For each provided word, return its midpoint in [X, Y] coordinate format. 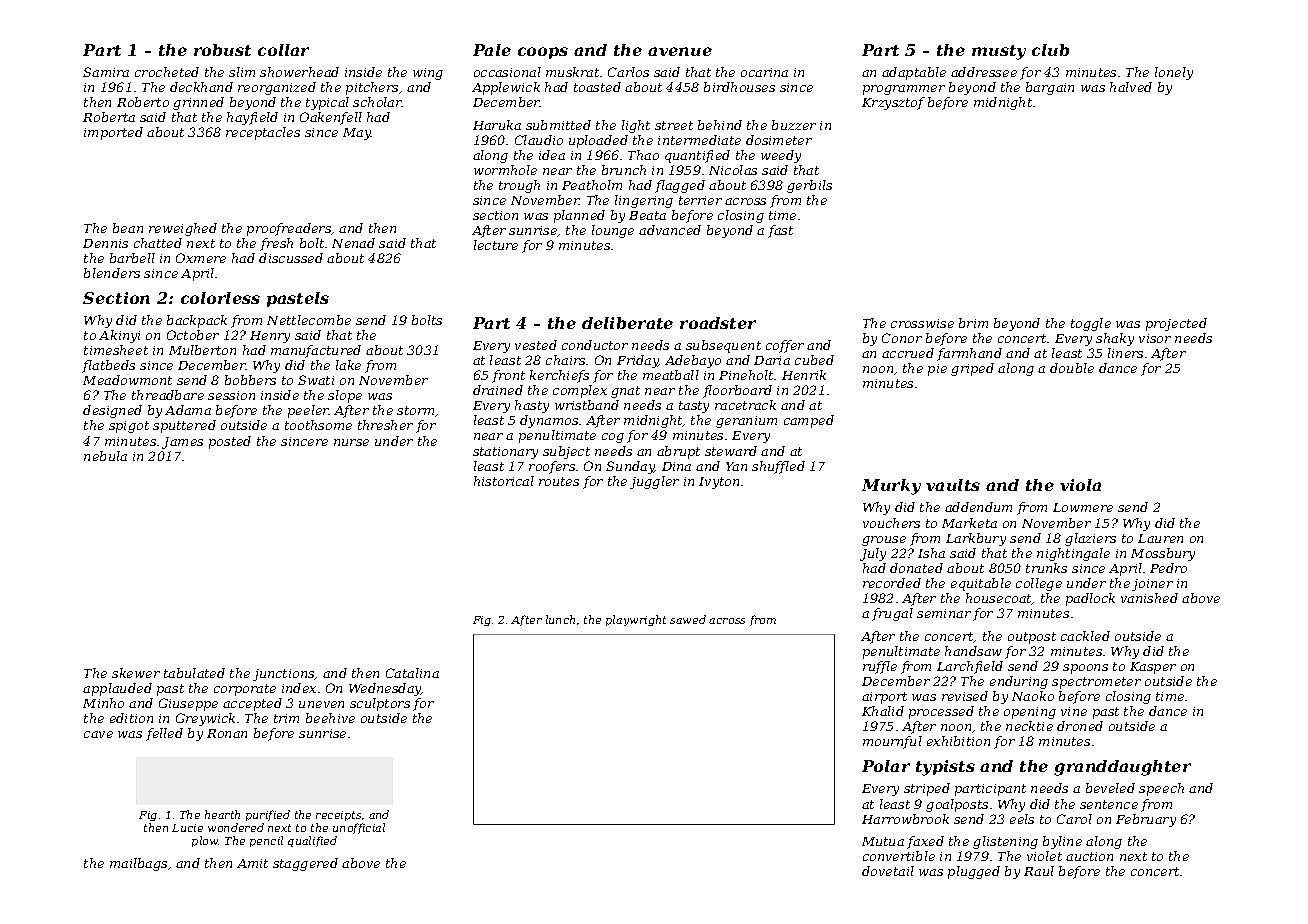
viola [1080, 485]
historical [504, 481]
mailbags [138, 864]
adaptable [914, 73]
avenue [680, 51]
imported [113, 133]
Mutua [883, 841]
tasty [694, 407]
